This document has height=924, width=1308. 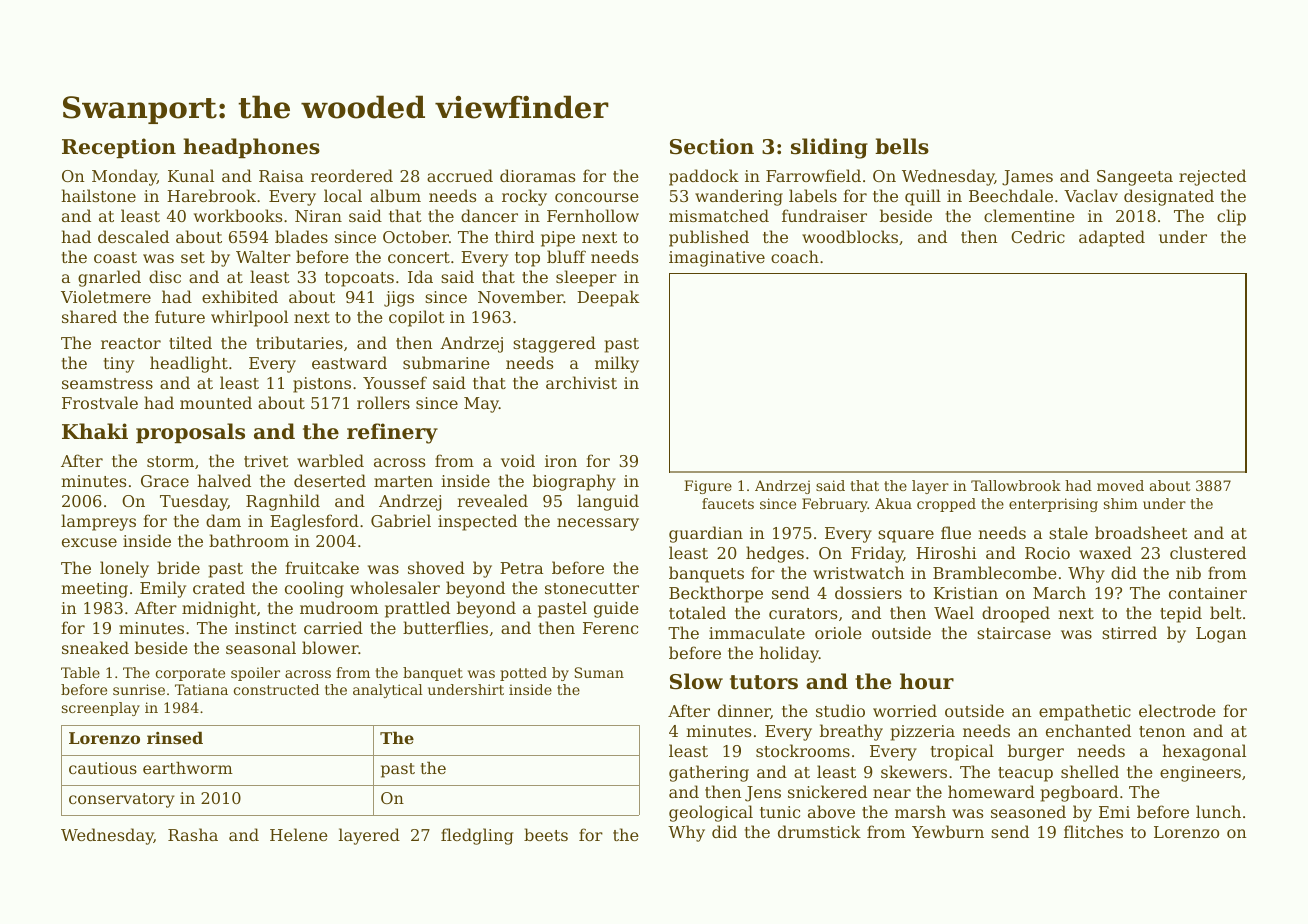 I want to click on Rasha, so click(x=193, y=834).
